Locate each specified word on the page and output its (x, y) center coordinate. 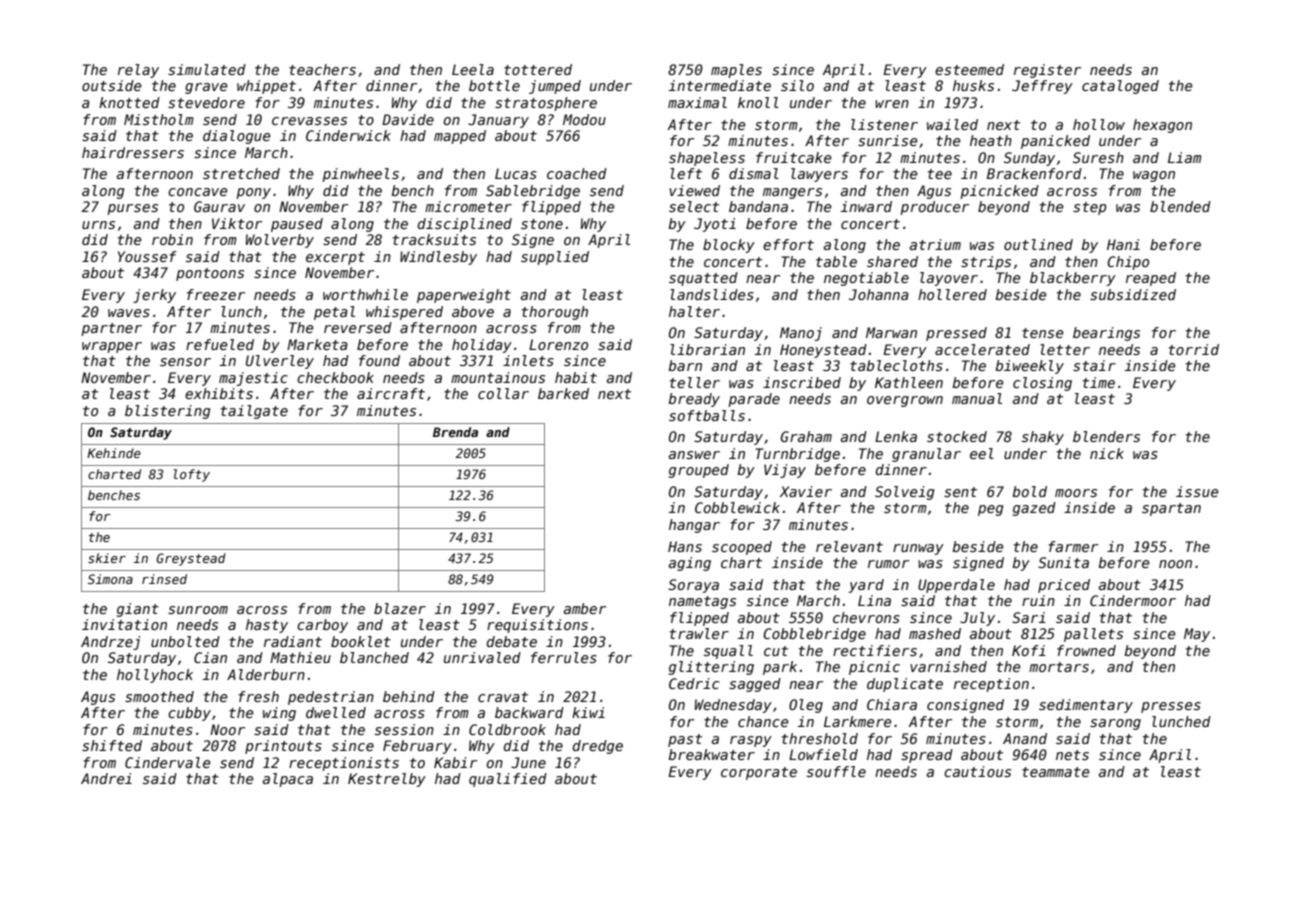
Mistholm (159, 119)
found (379, 360)
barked (563, 393)
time (1099, 382)
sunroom (198, 610)
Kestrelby (387, 780)
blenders (1106, 436)
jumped (555, 87)
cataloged (1120, 87)
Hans (685, 546)
